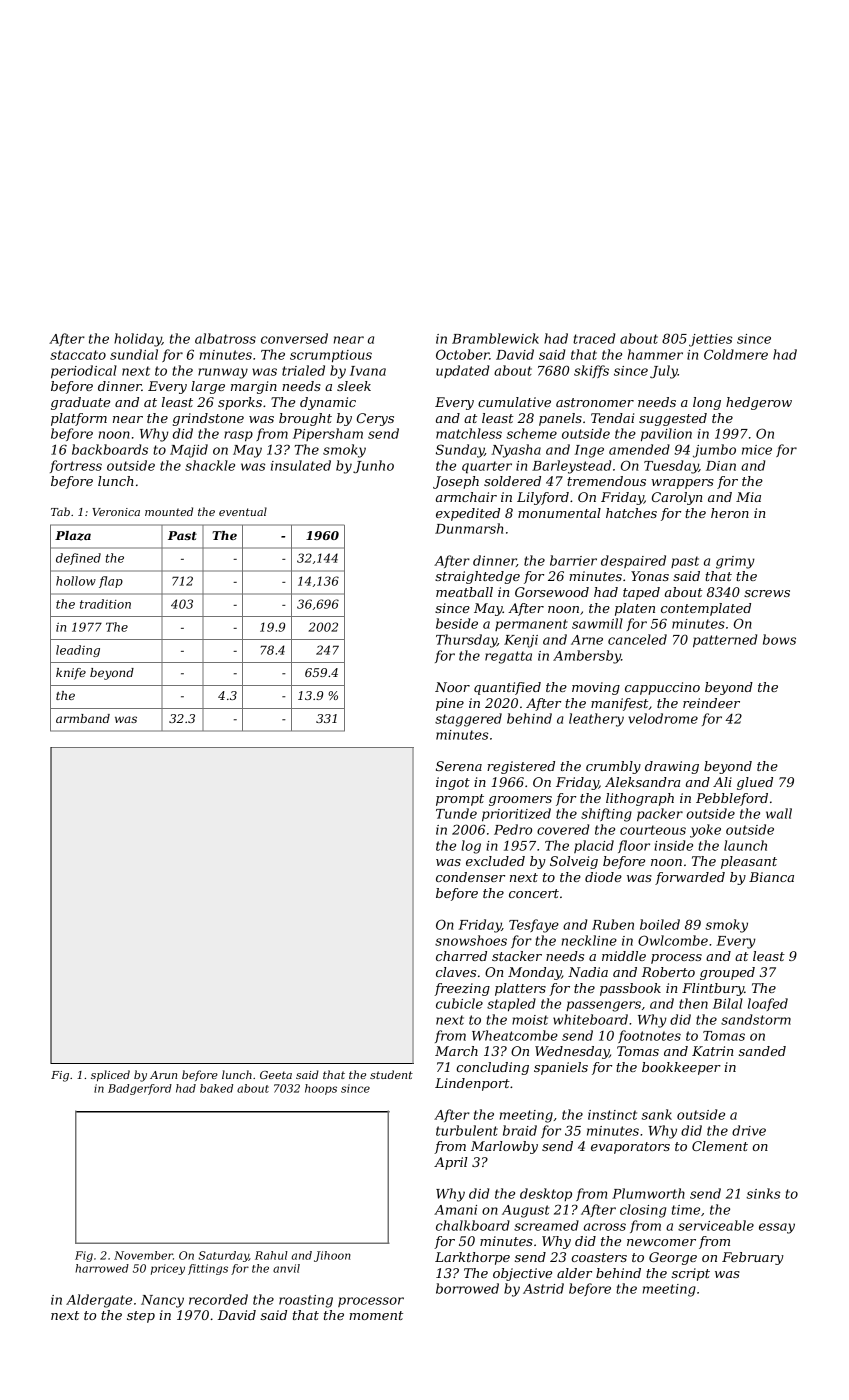 The width and height of the screenshot is (849, 1400). I want to click on reindeer, so click(711, 703).
